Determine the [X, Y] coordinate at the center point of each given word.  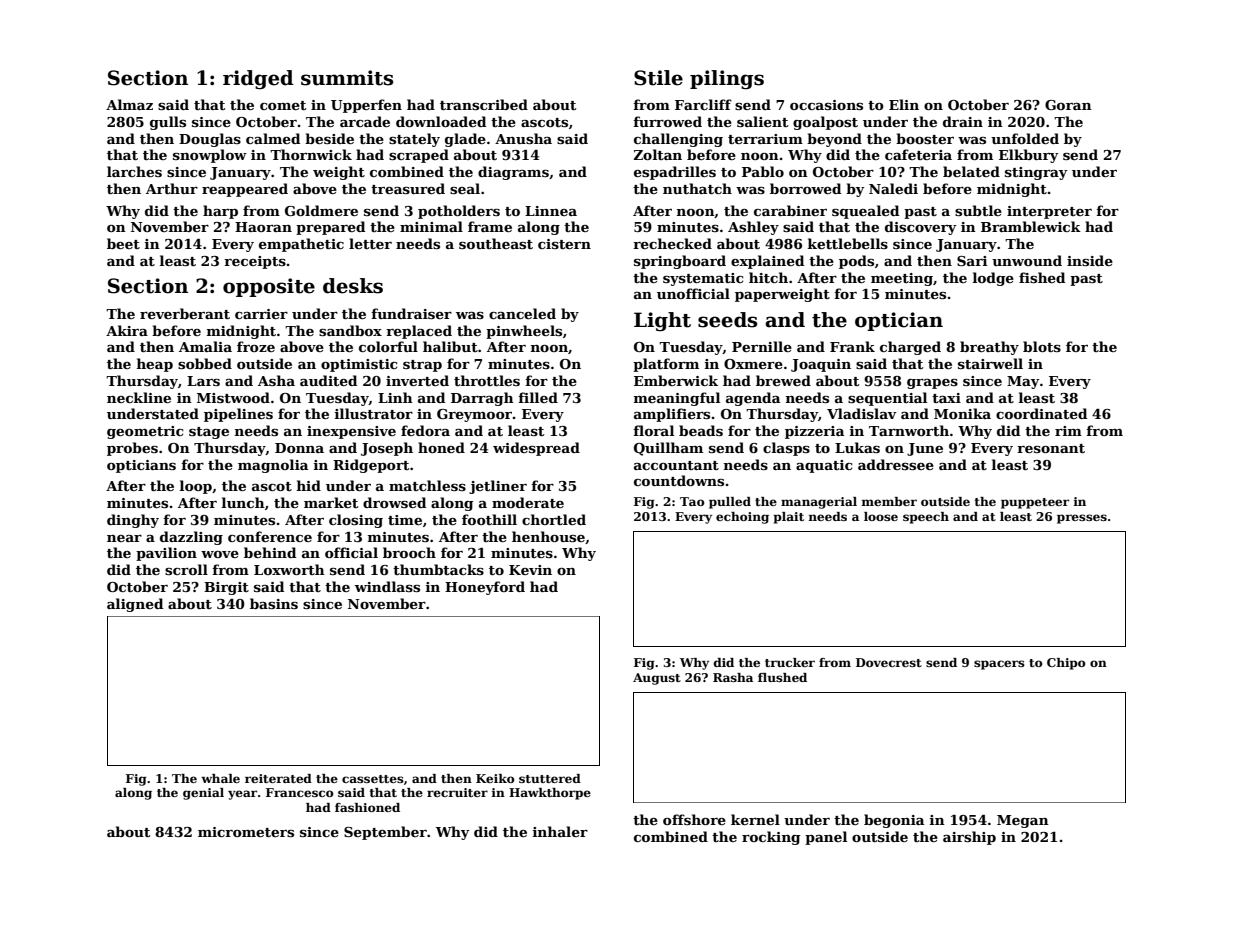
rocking [771, 838]
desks [353, 286]
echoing [742, 518]
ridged [258, 79]
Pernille [762, 346]
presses [1082, 519]
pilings [727, 79]
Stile [658, 78]
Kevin [530, 570]
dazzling [191, 538]
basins [274, 603]
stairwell [990, 363]
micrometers [246, 832]
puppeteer [1035, 503]
